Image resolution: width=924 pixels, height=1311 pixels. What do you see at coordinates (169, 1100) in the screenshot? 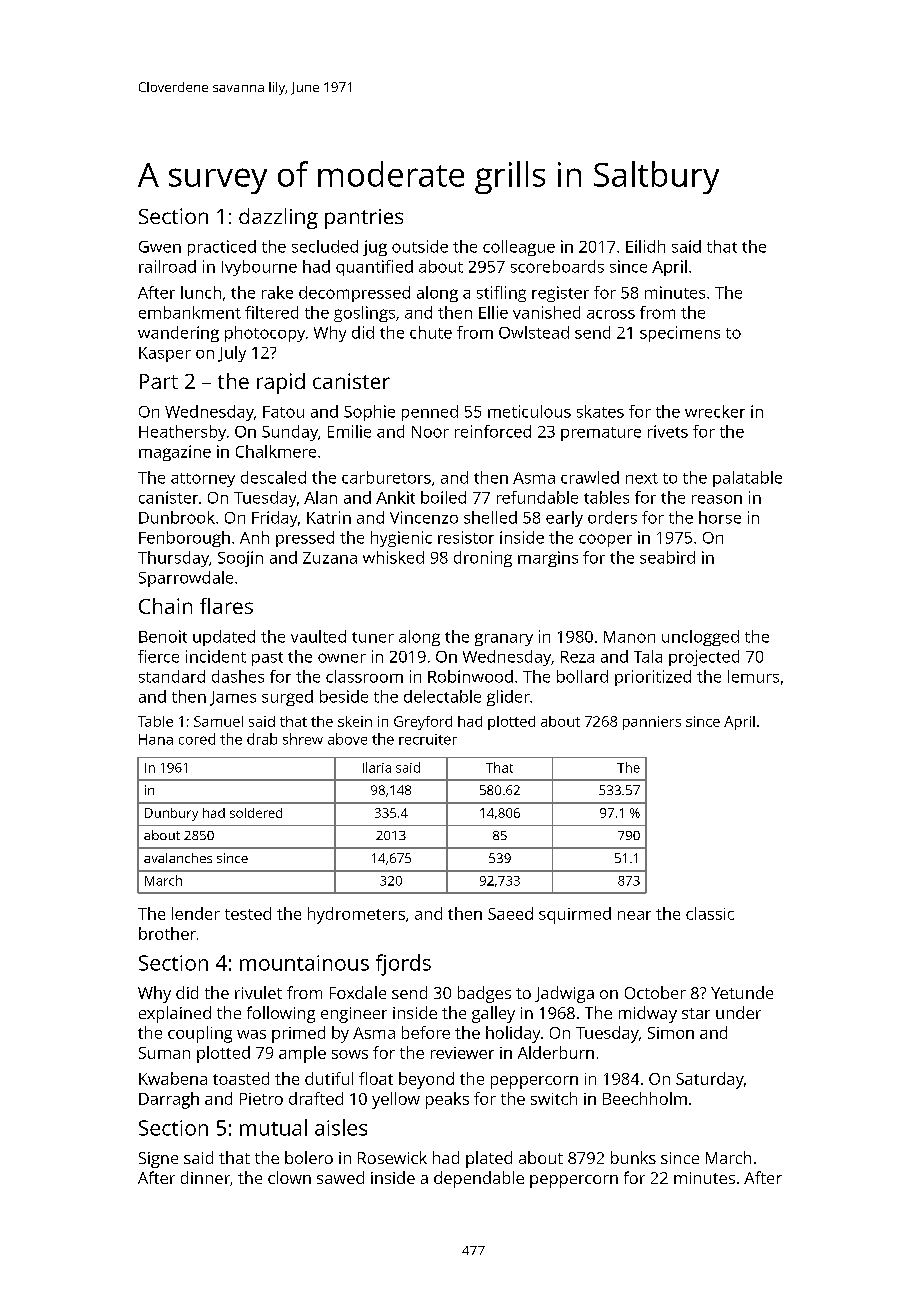
I see `Darragh` at bounding box center [169, 1100].
